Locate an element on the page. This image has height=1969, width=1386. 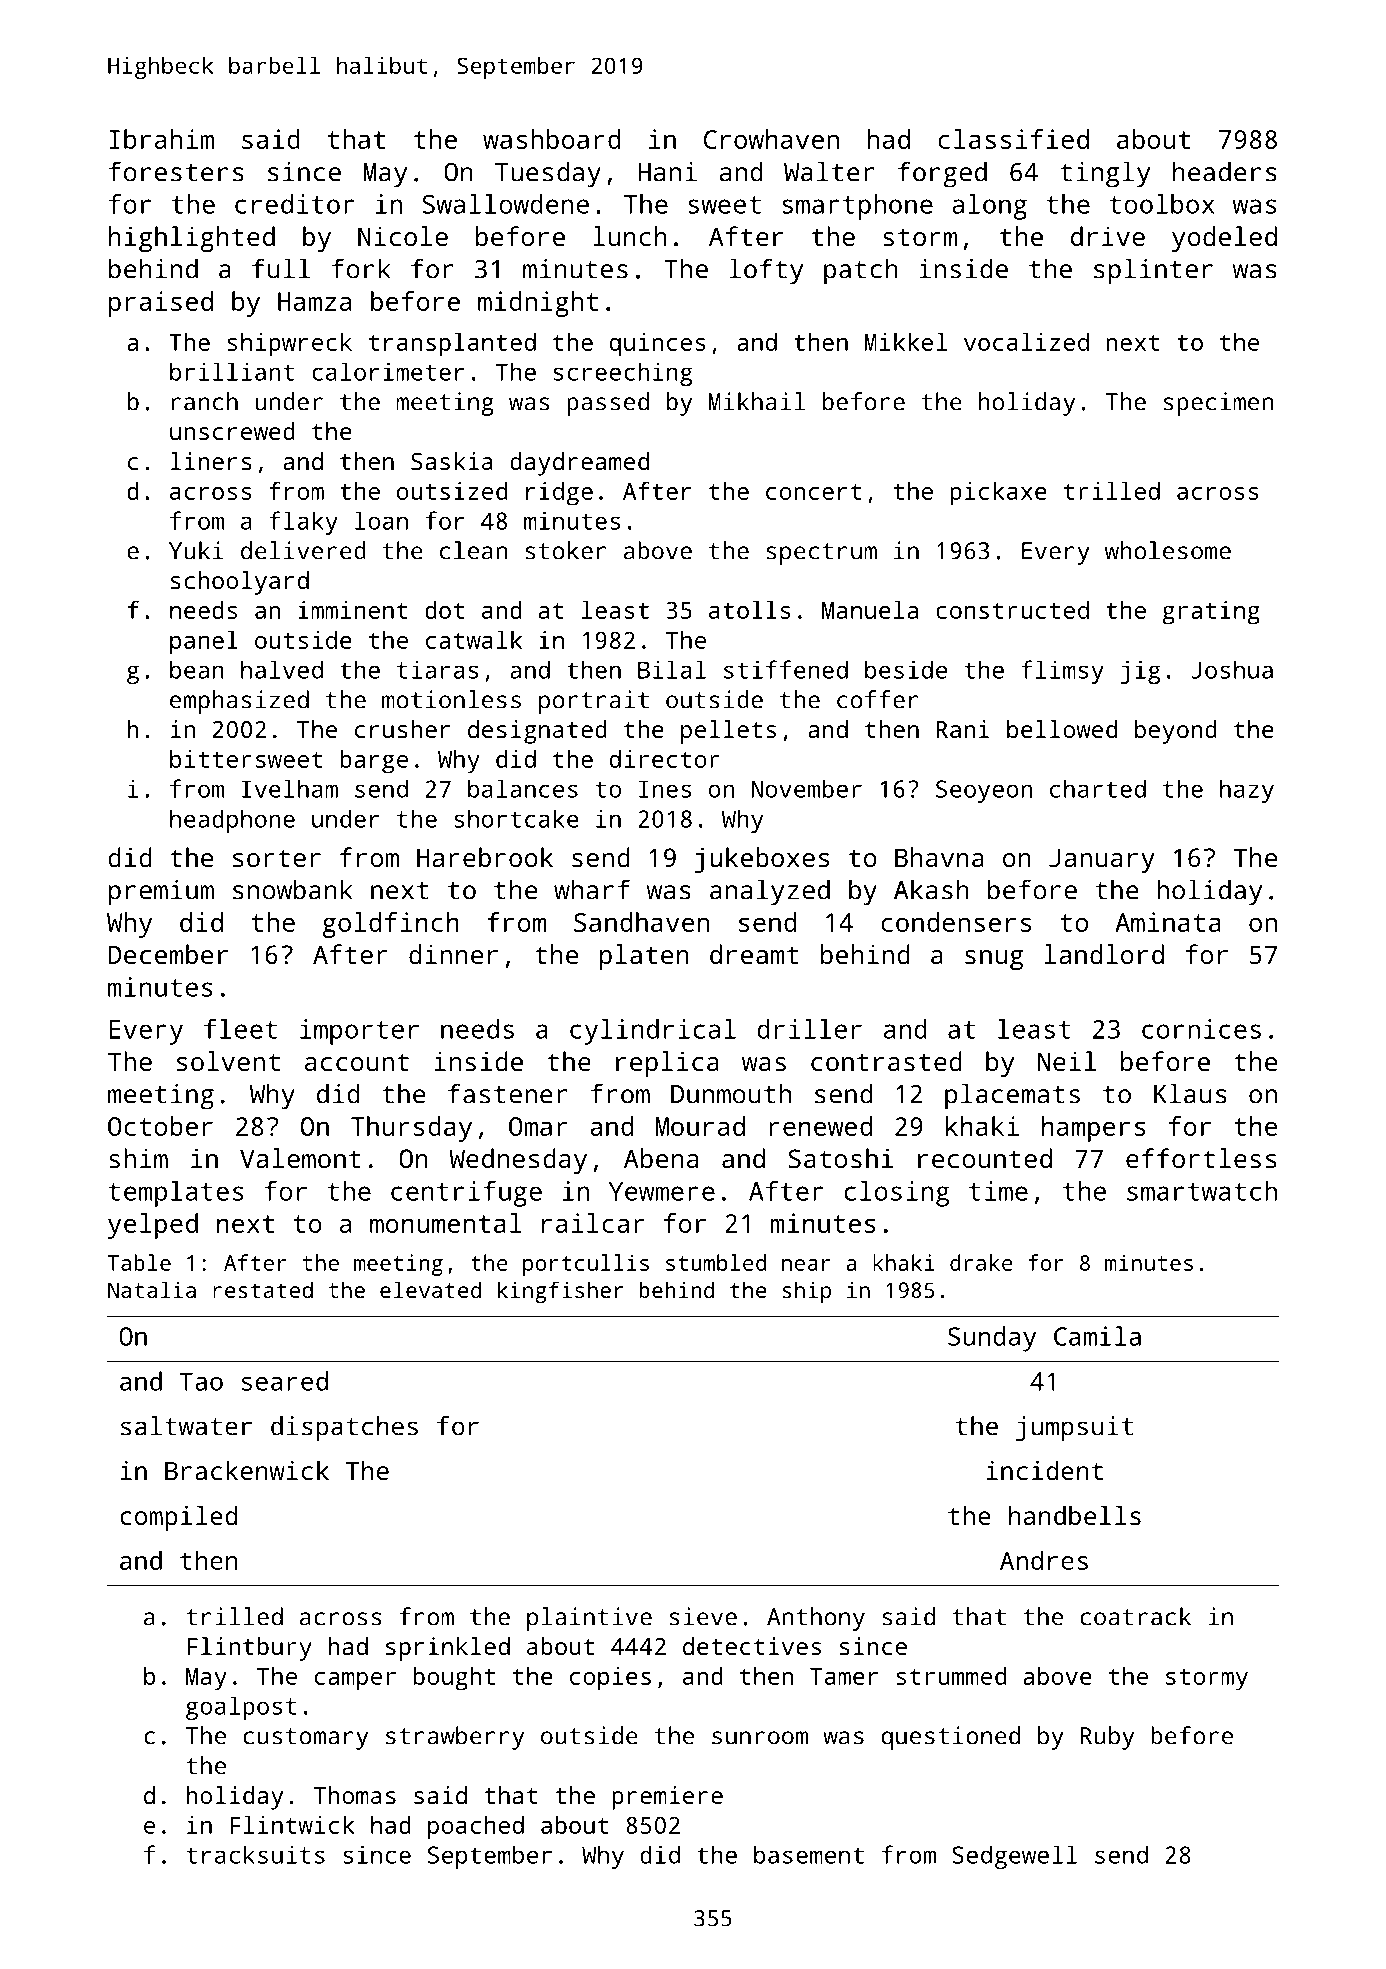
goalpost is located at coordinates (241, 1708).
